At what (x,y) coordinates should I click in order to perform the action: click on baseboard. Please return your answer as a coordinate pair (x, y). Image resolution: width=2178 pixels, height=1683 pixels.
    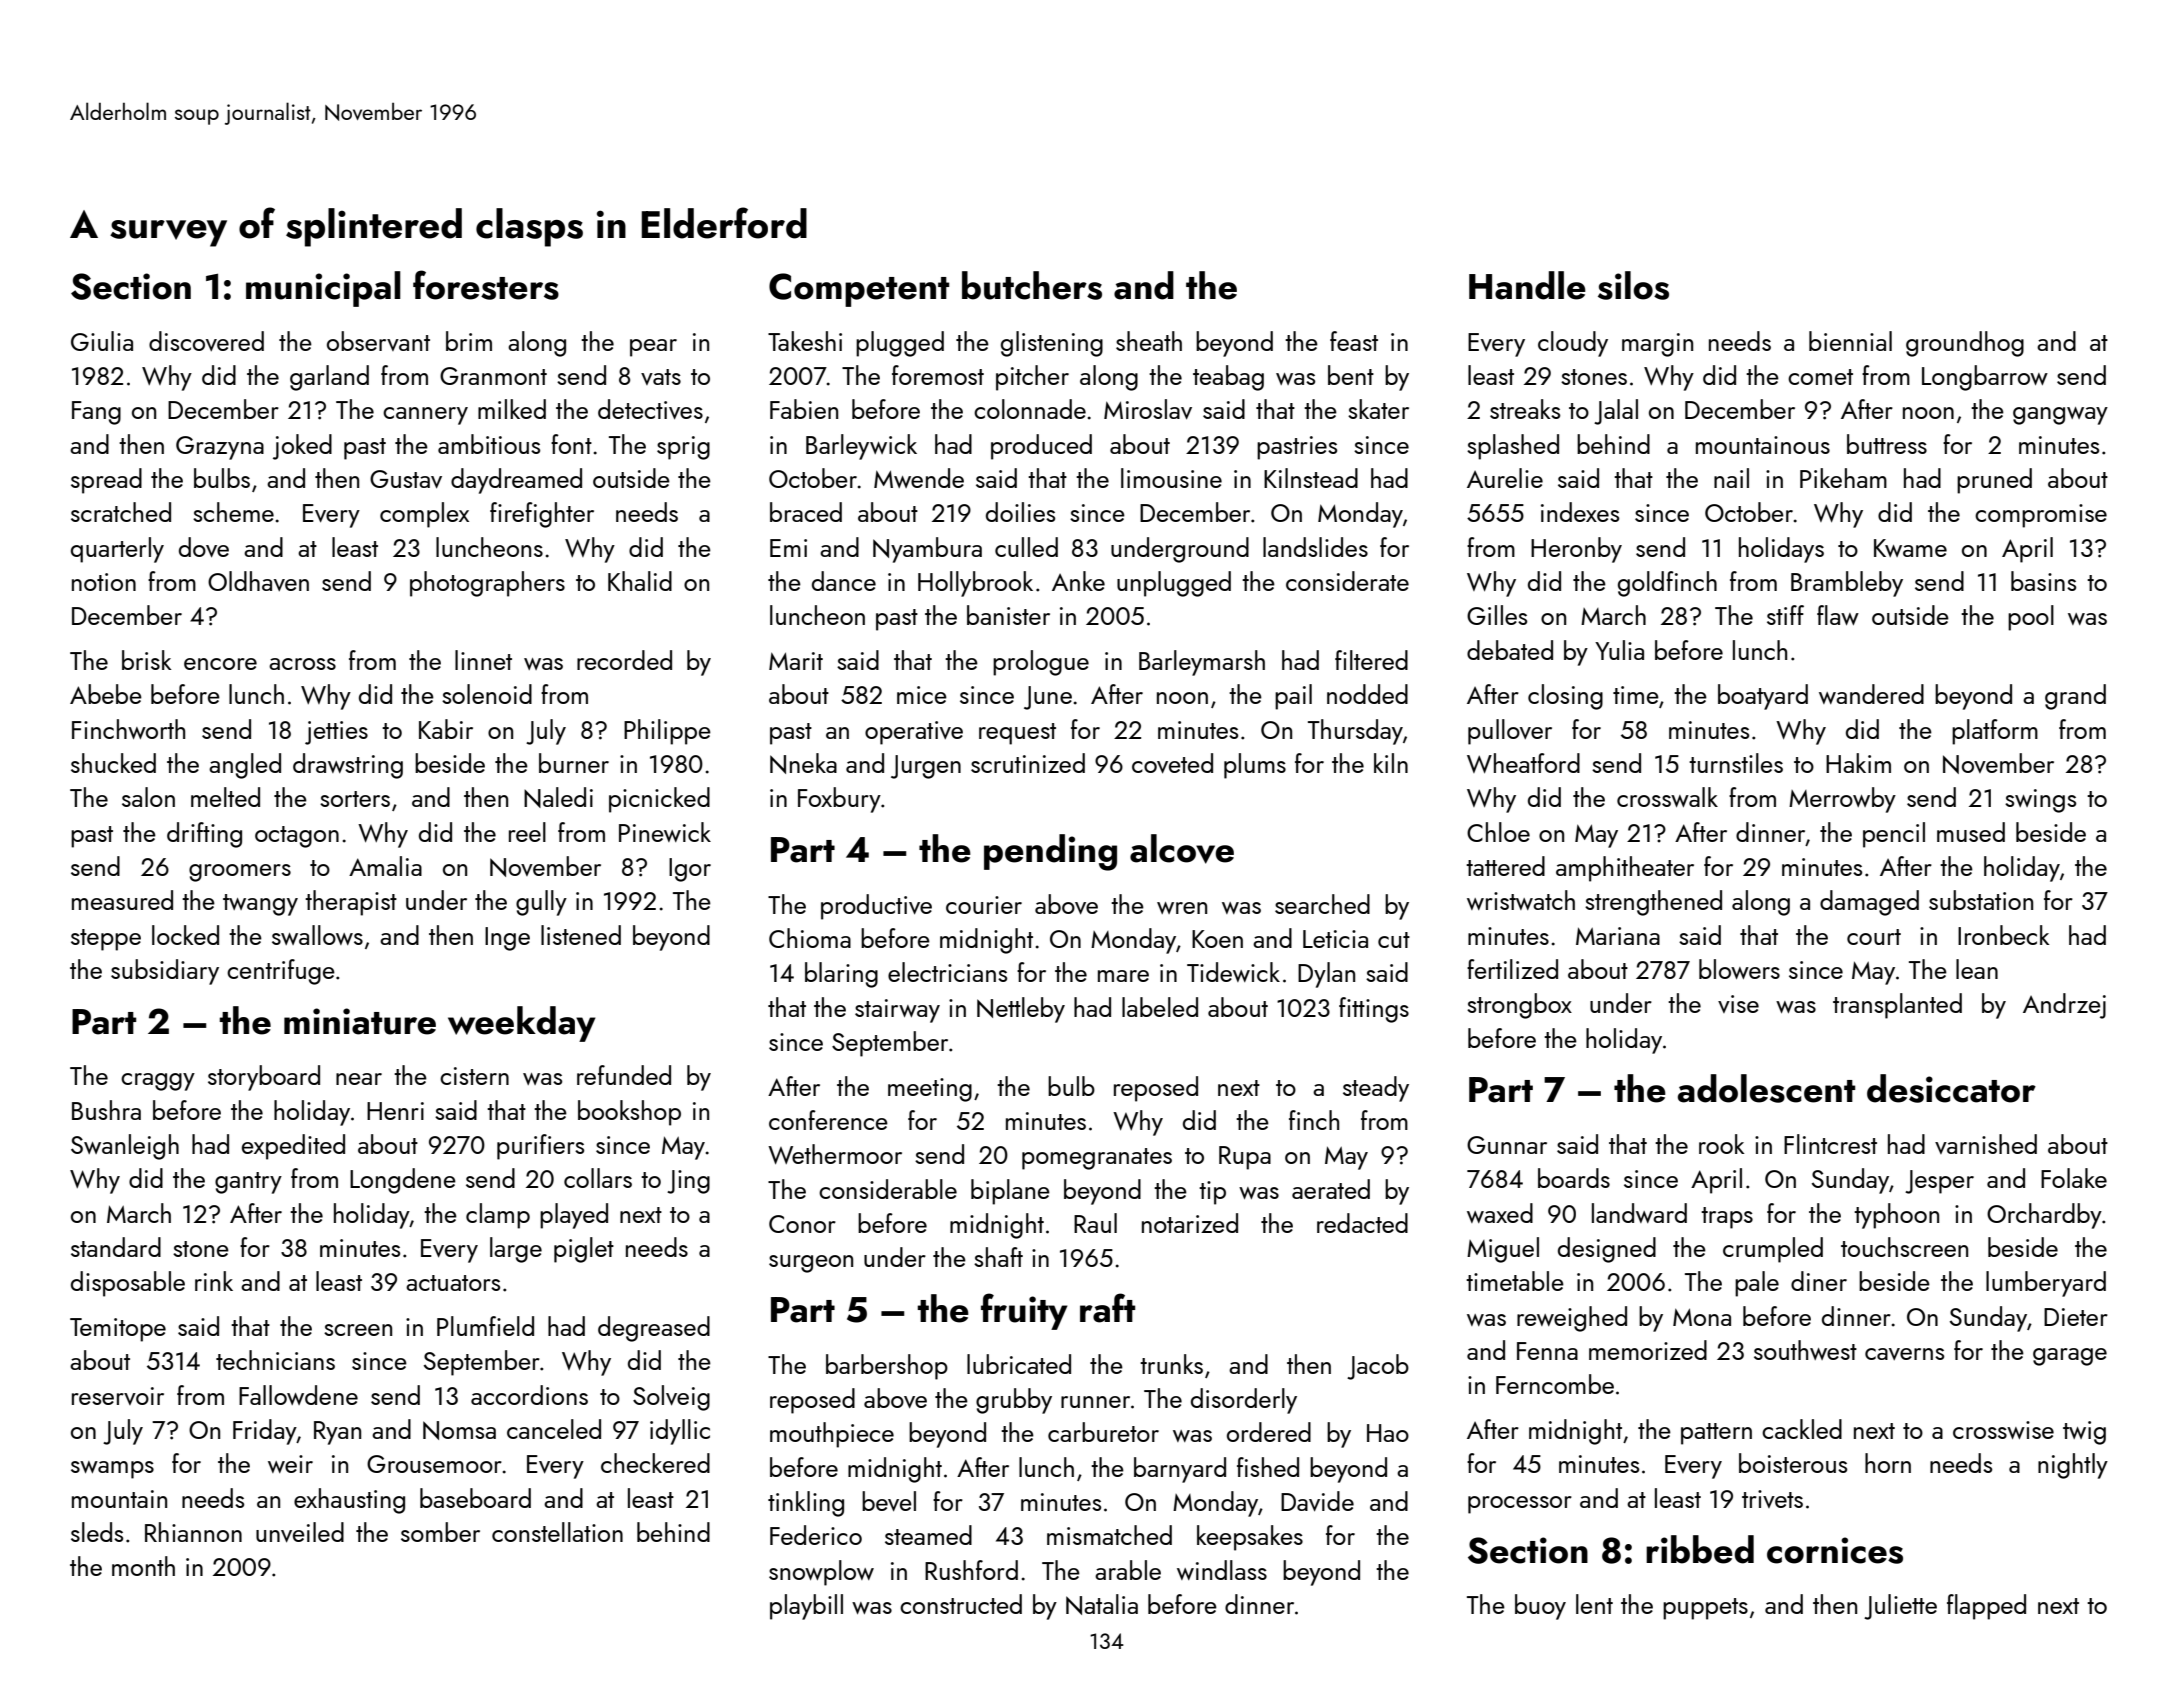
    Looking at the image, I should click on (475, 1498).
